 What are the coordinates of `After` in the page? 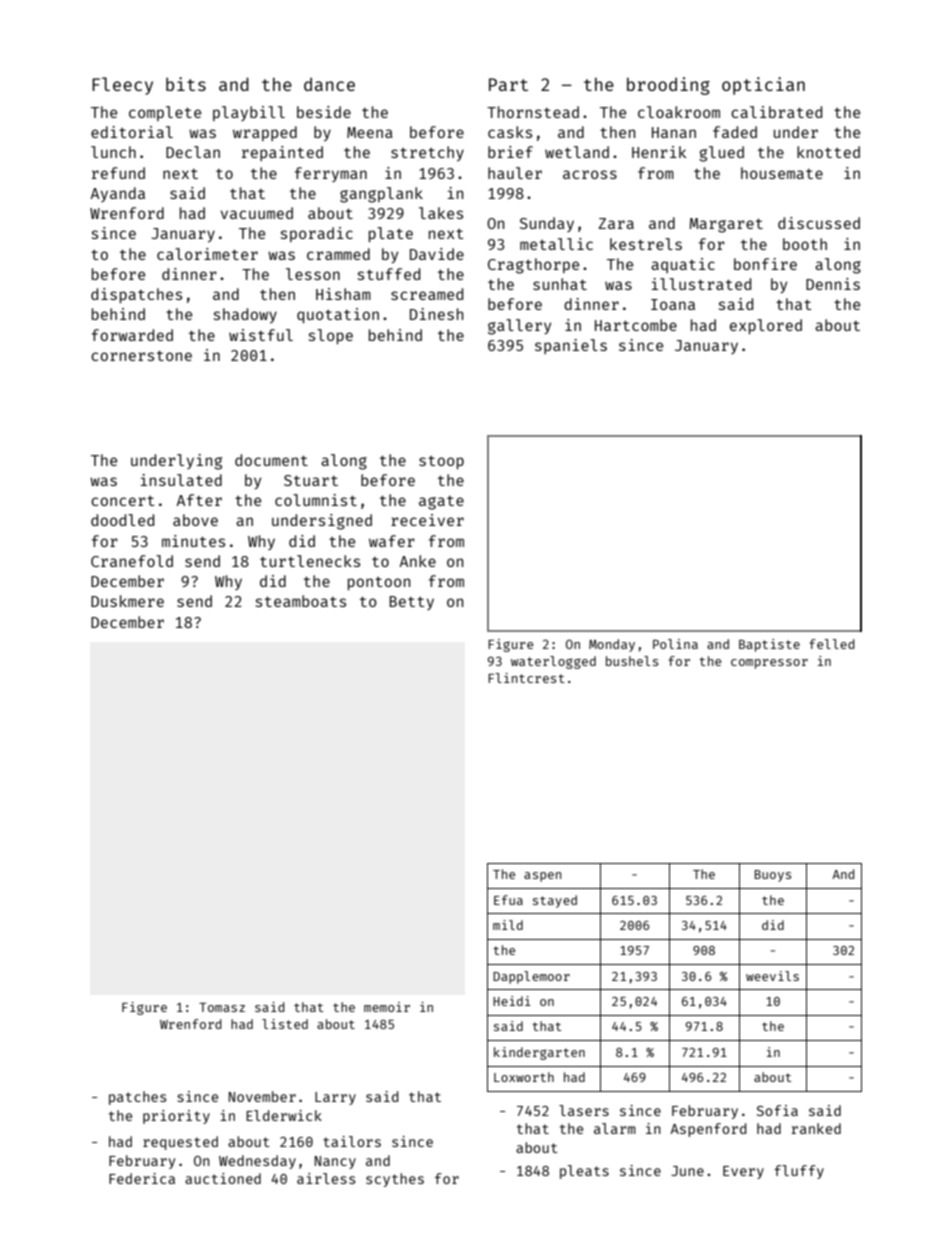 It's located at (199, 500).
